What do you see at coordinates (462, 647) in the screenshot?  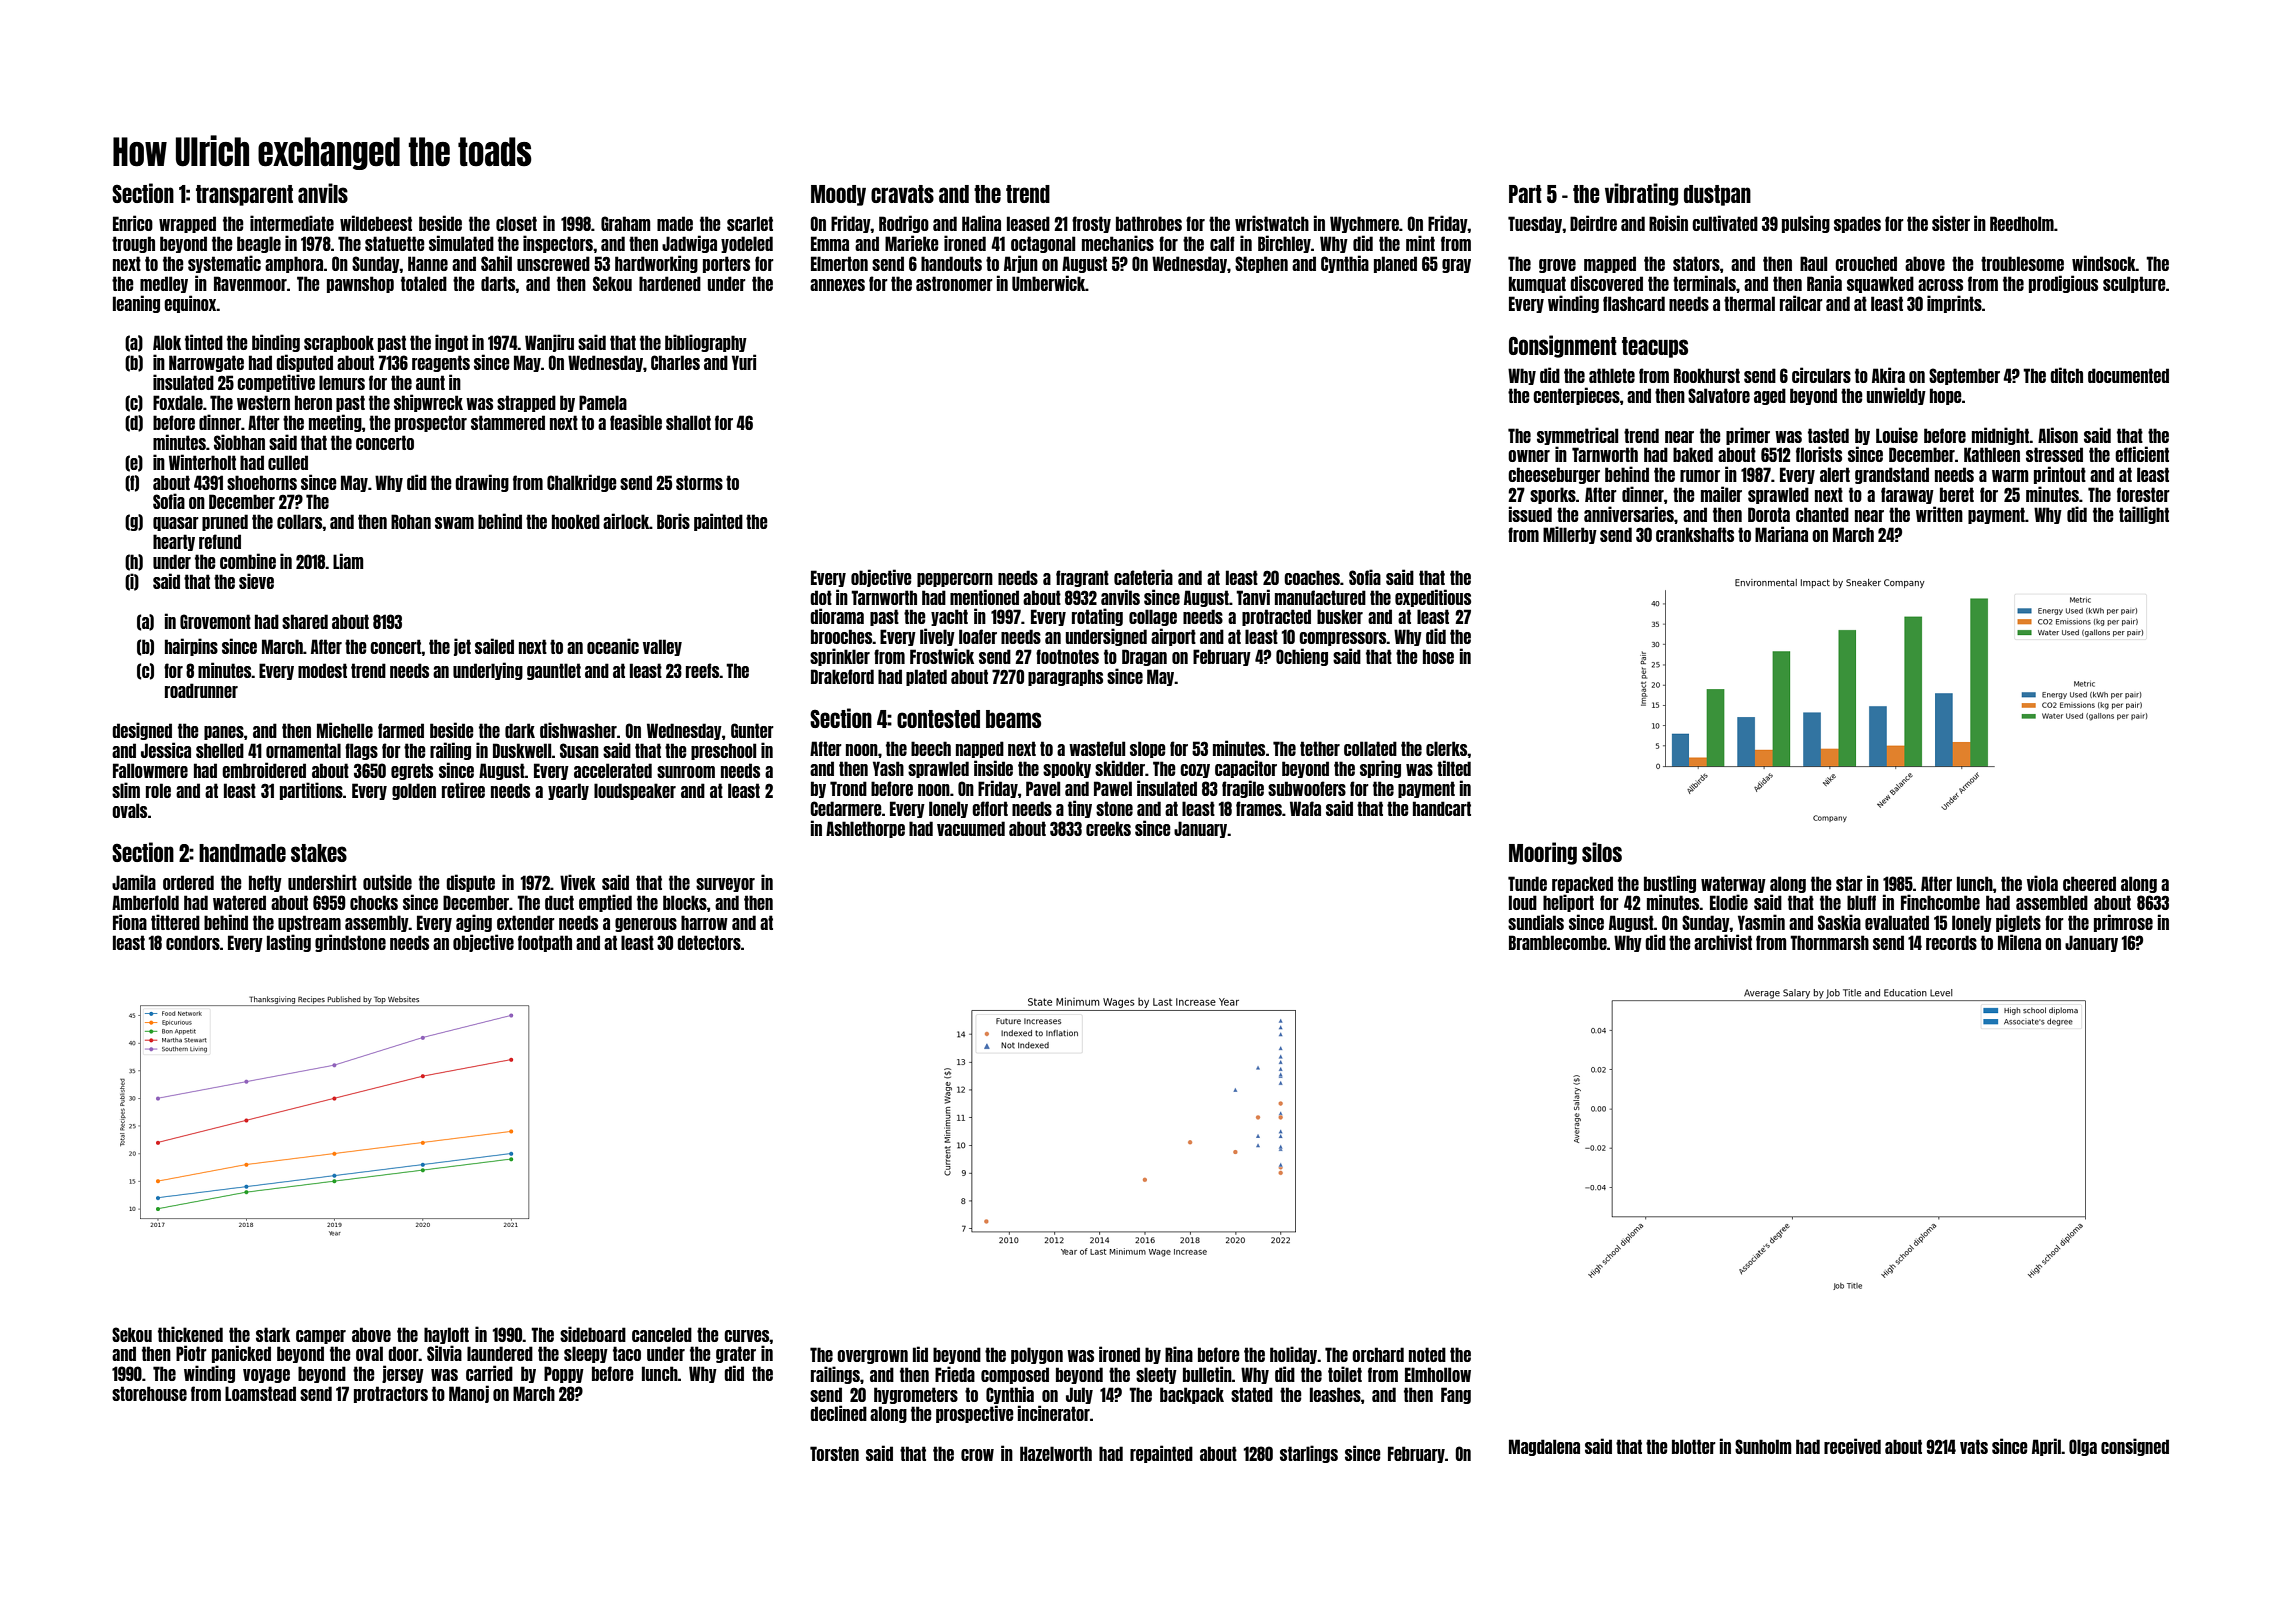 I see `jet` at bounding box center [462, 647].
